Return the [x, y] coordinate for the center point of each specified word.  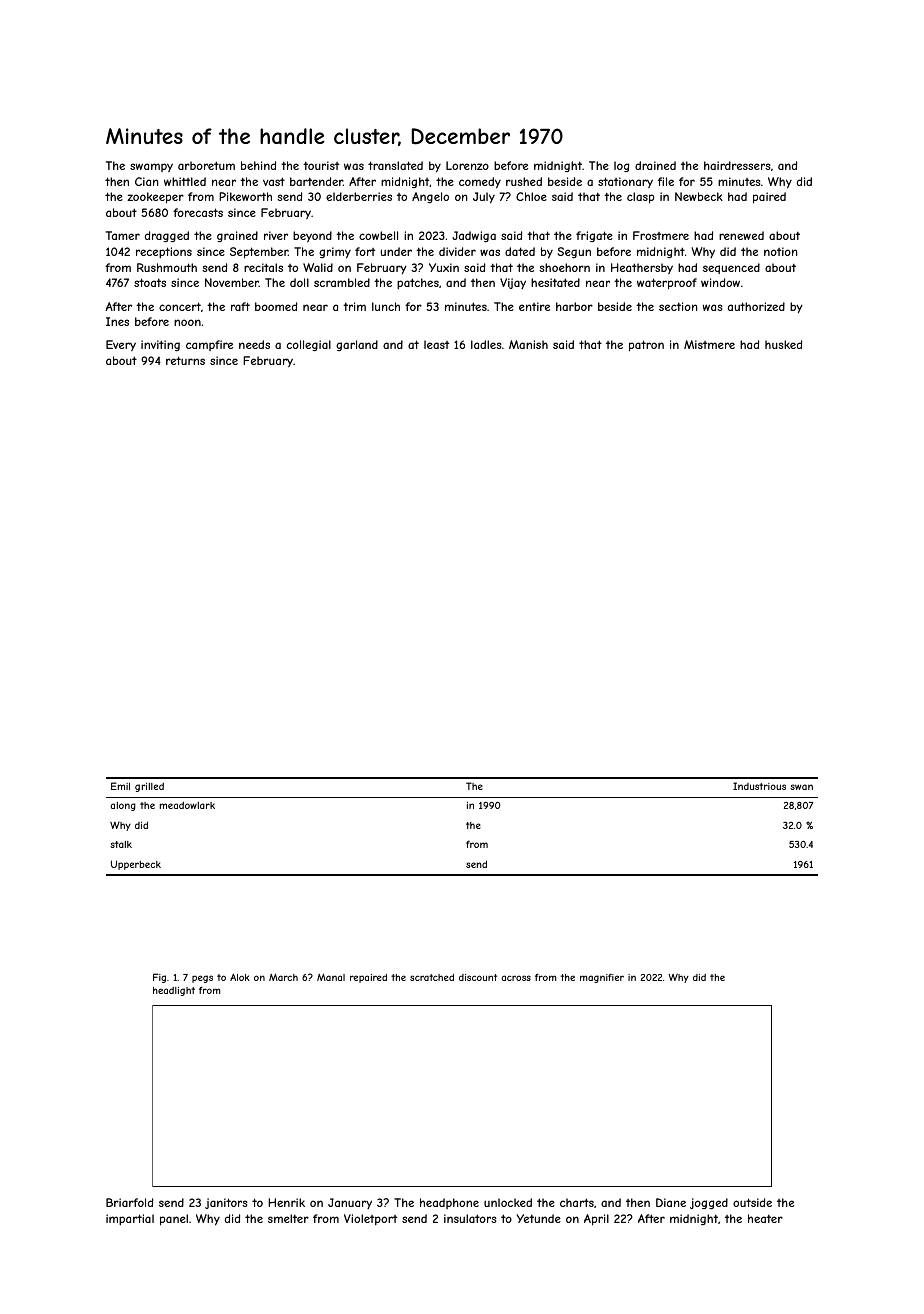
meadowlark [187, 805]
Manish [528, 344]
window [720, 282]
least [436, 344]
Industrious [759, 786]
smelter [288, 1218]
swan [801, 787]
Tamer [123, 235]
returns [185, 360]
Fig [159, 978]
